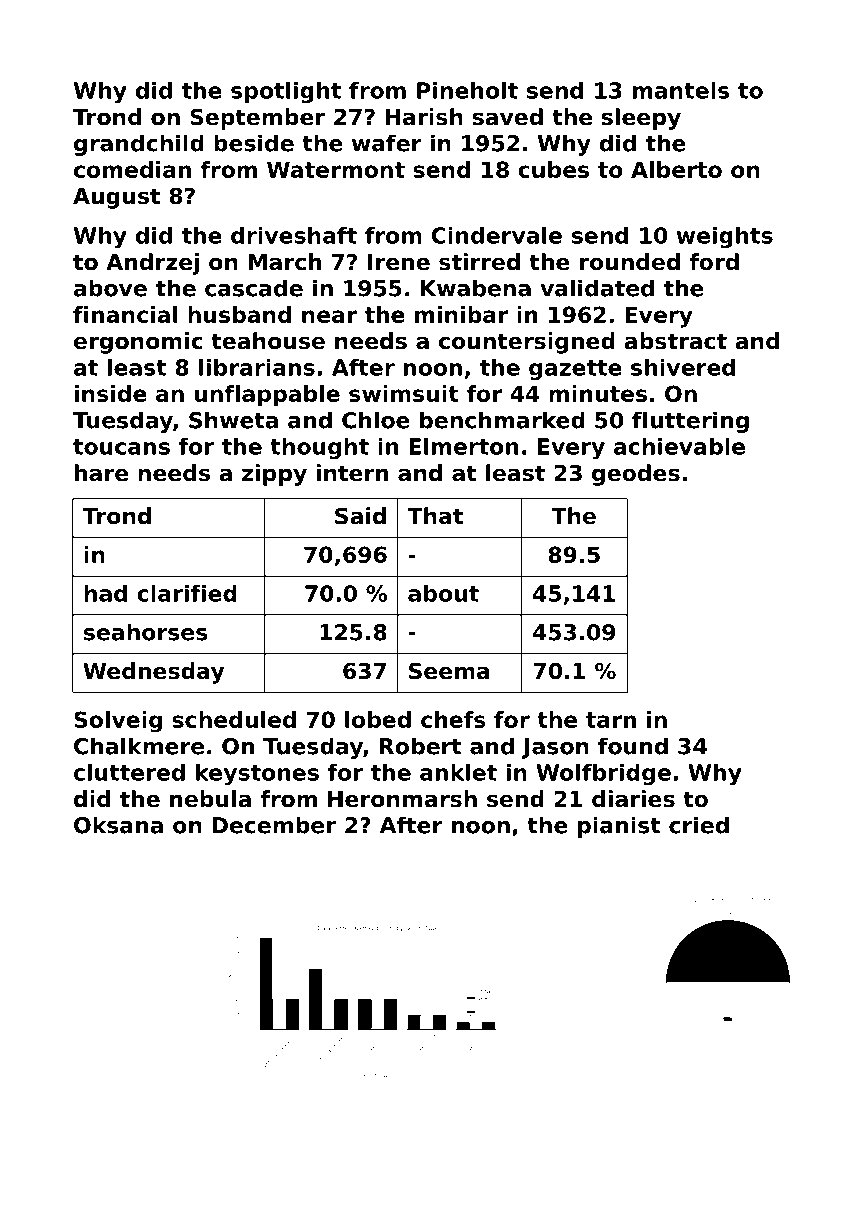 The width and height of the screenshot is (858, 1217). What do you see at coordinates (463, 446) in the screenshot?
I see `Elmerton` at bounding box center [463, 446].
